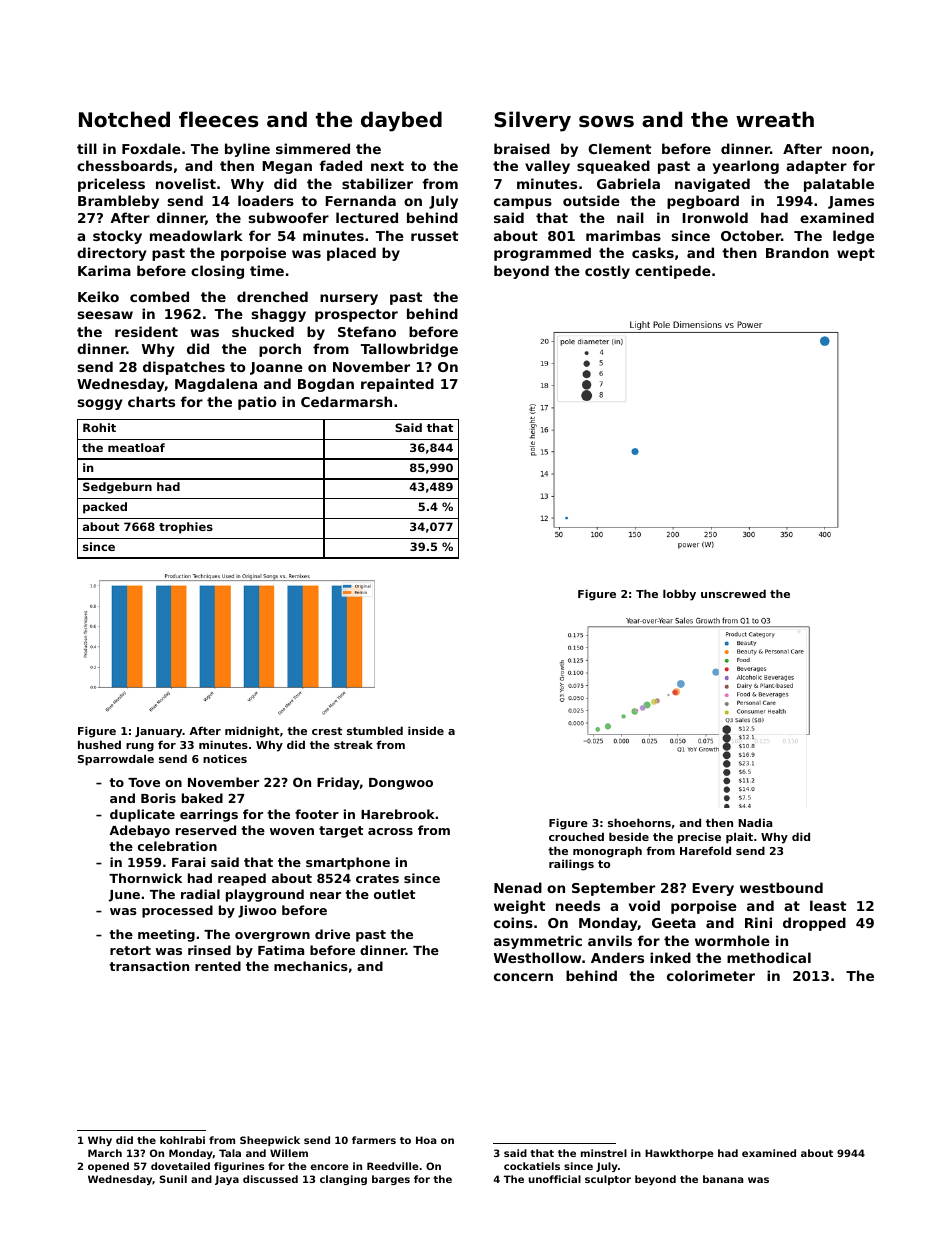  What do you see at coordinates (173, 1179) in the screenshot?
I see `Sunil` at bounding box center [173, 1179].
